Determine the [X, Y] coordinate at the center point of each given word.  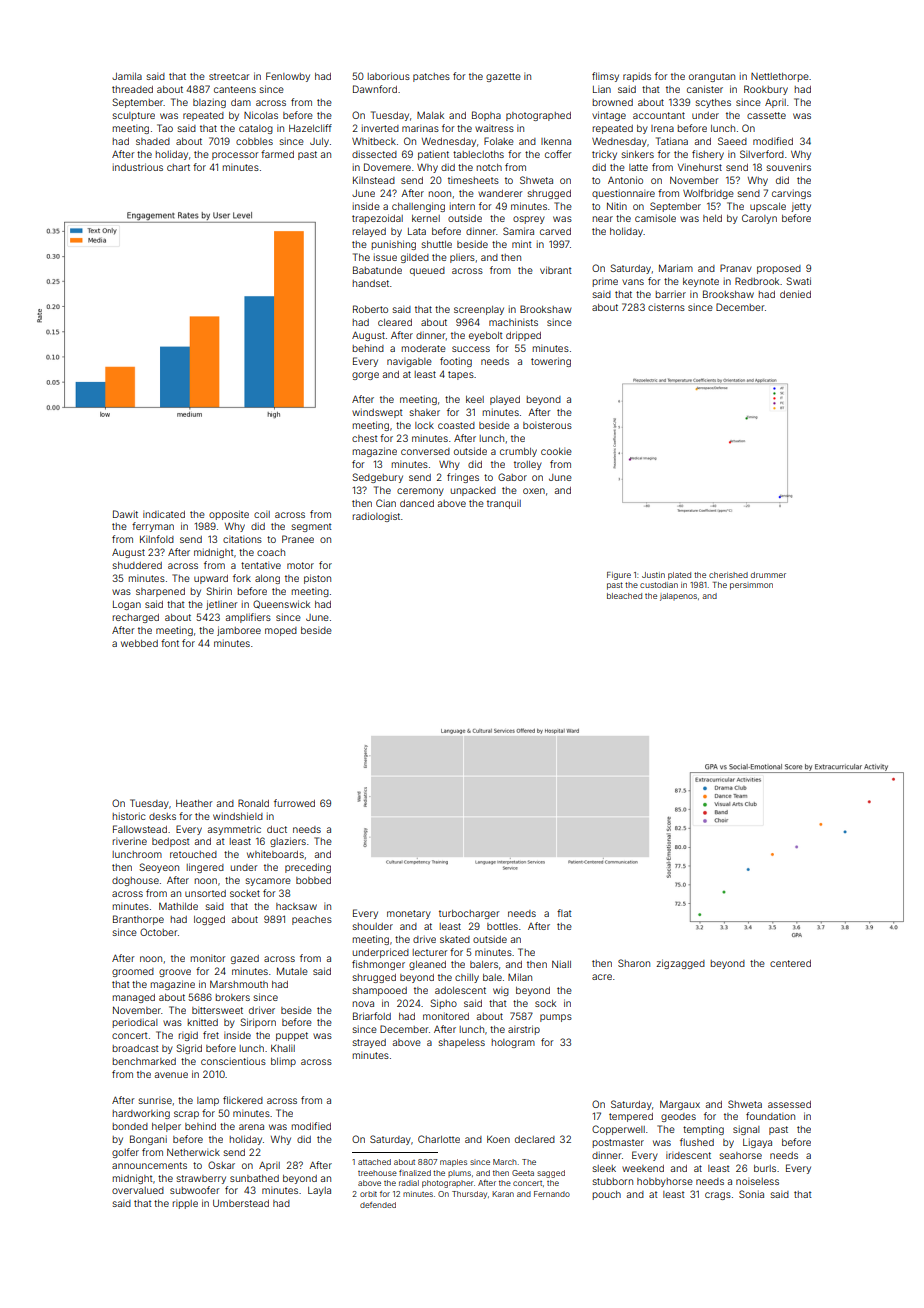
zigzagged [680, 964]
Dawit [125, 514]
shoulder [373, 926]
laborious [389, 76]
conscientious [233, 1061]
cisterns [666, 307]
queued [427, 271]
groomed [133, 972]
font [170, 643]
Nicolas [261, 115]
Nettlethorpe [780, 77]
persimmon [751, 586]
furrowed [294, 803]
